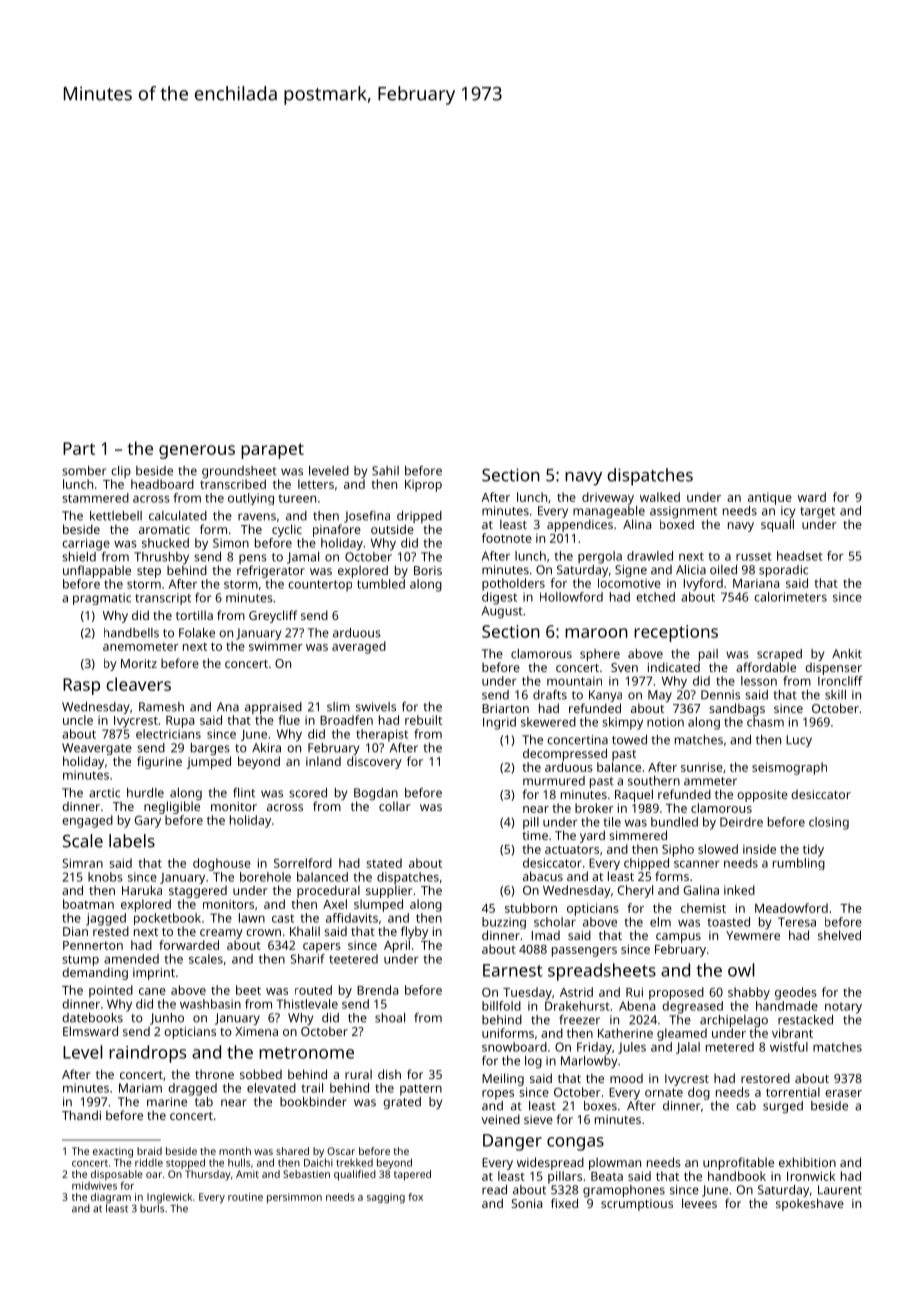 This document has height=1308, width=924. I want to click on Sorrelford, so click(303, 863).
